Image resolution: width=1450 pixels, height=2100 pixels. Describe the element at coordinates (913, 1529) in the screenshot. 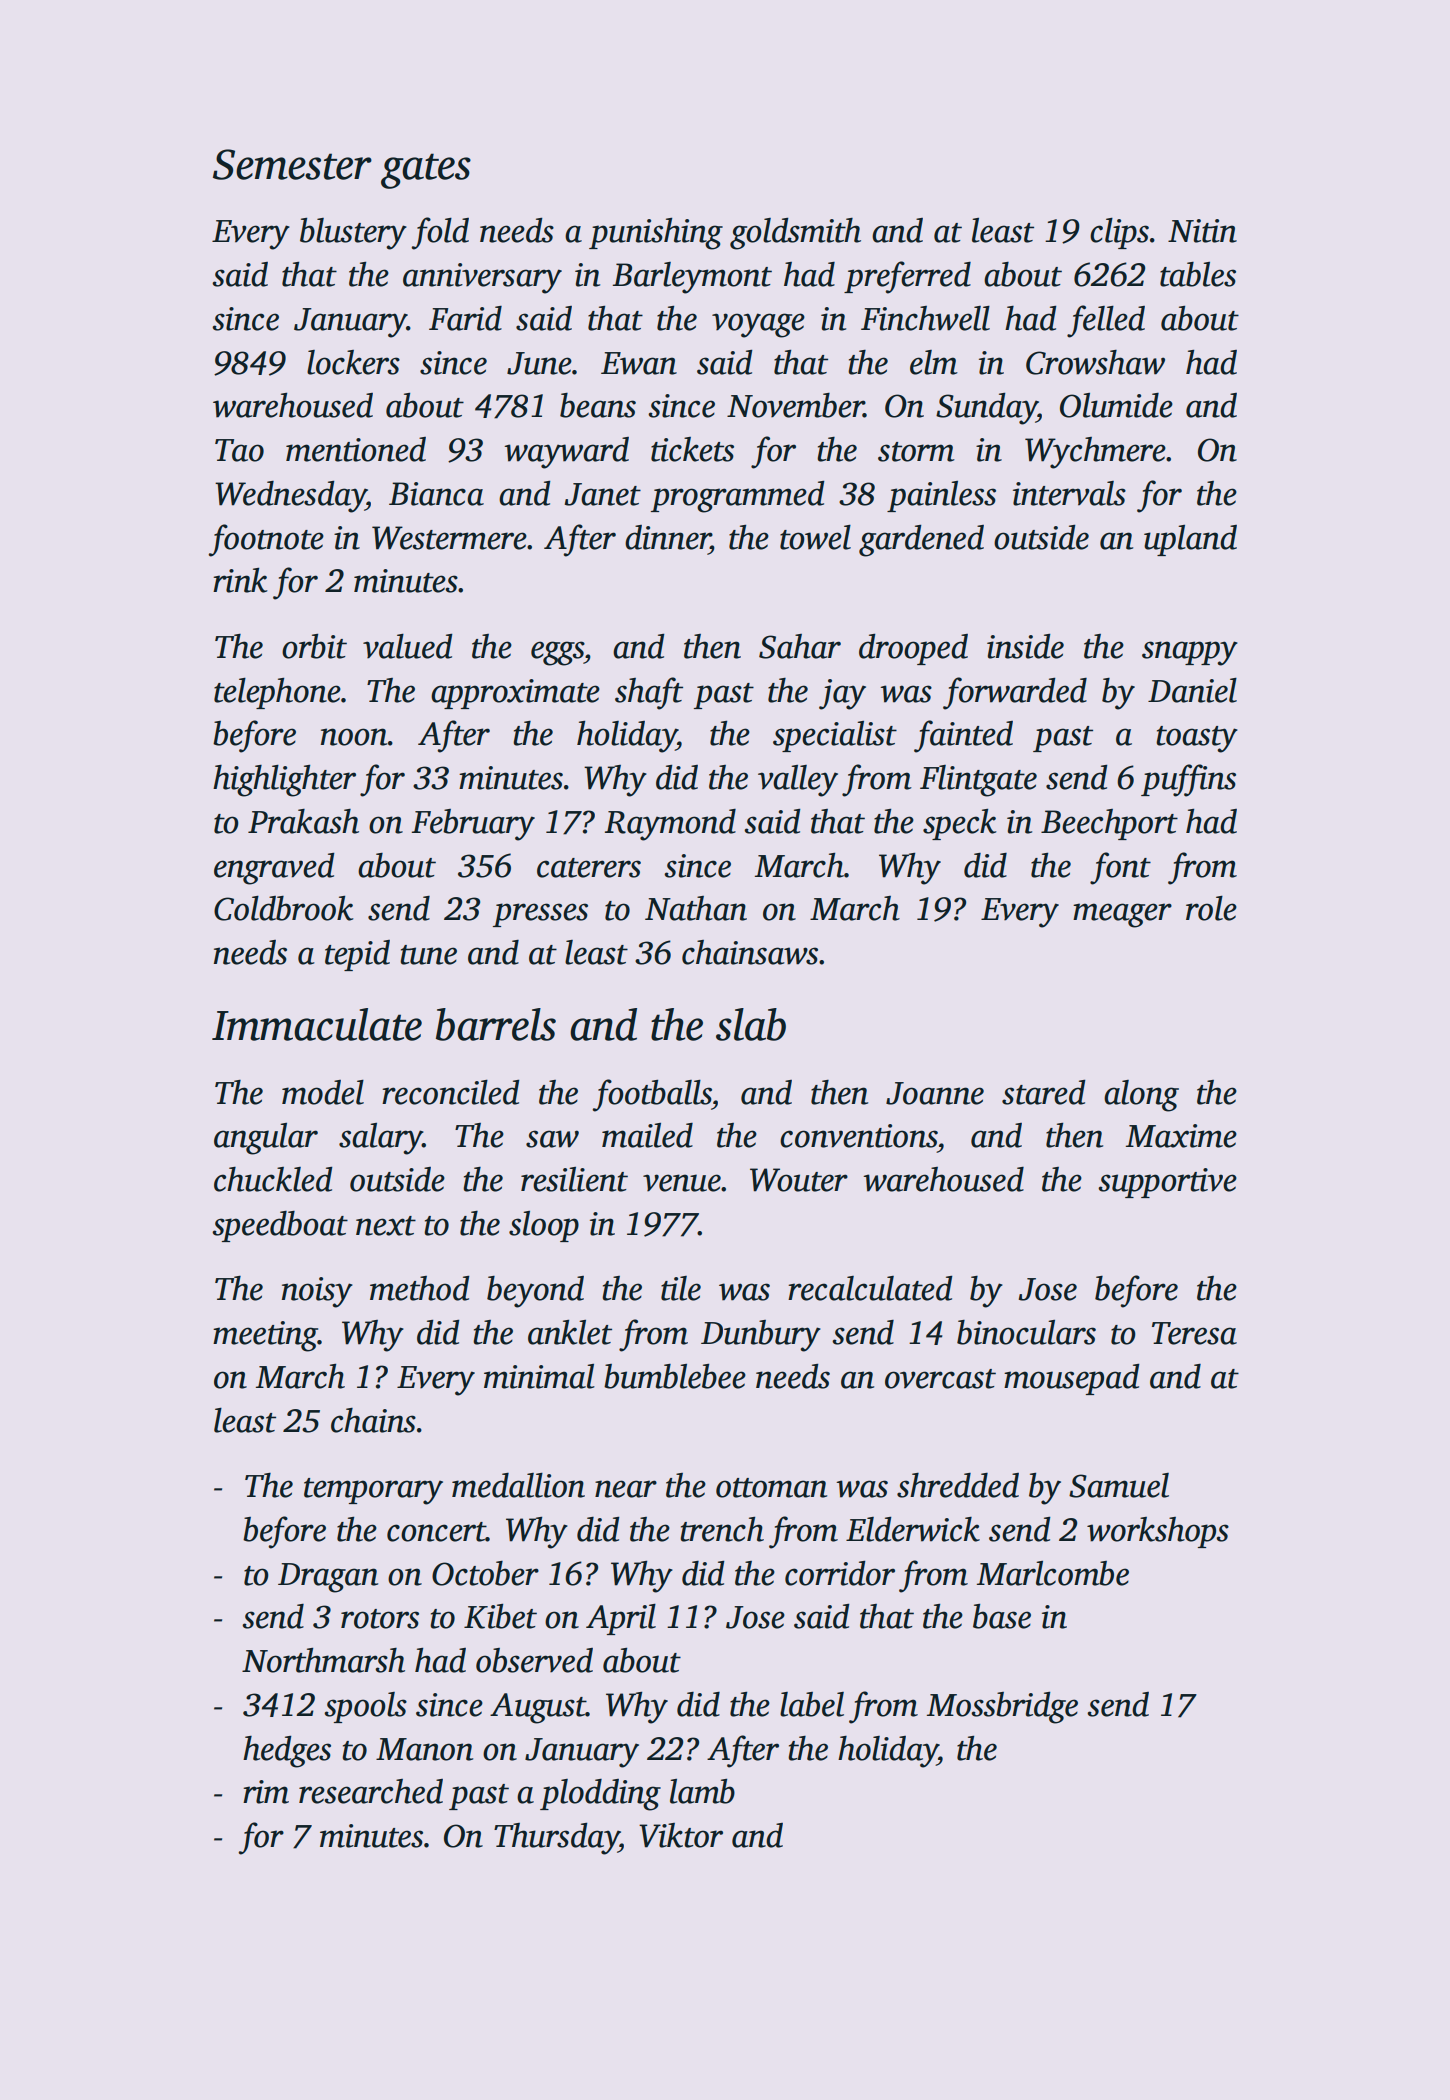

I see `Elderwick` at that location.
